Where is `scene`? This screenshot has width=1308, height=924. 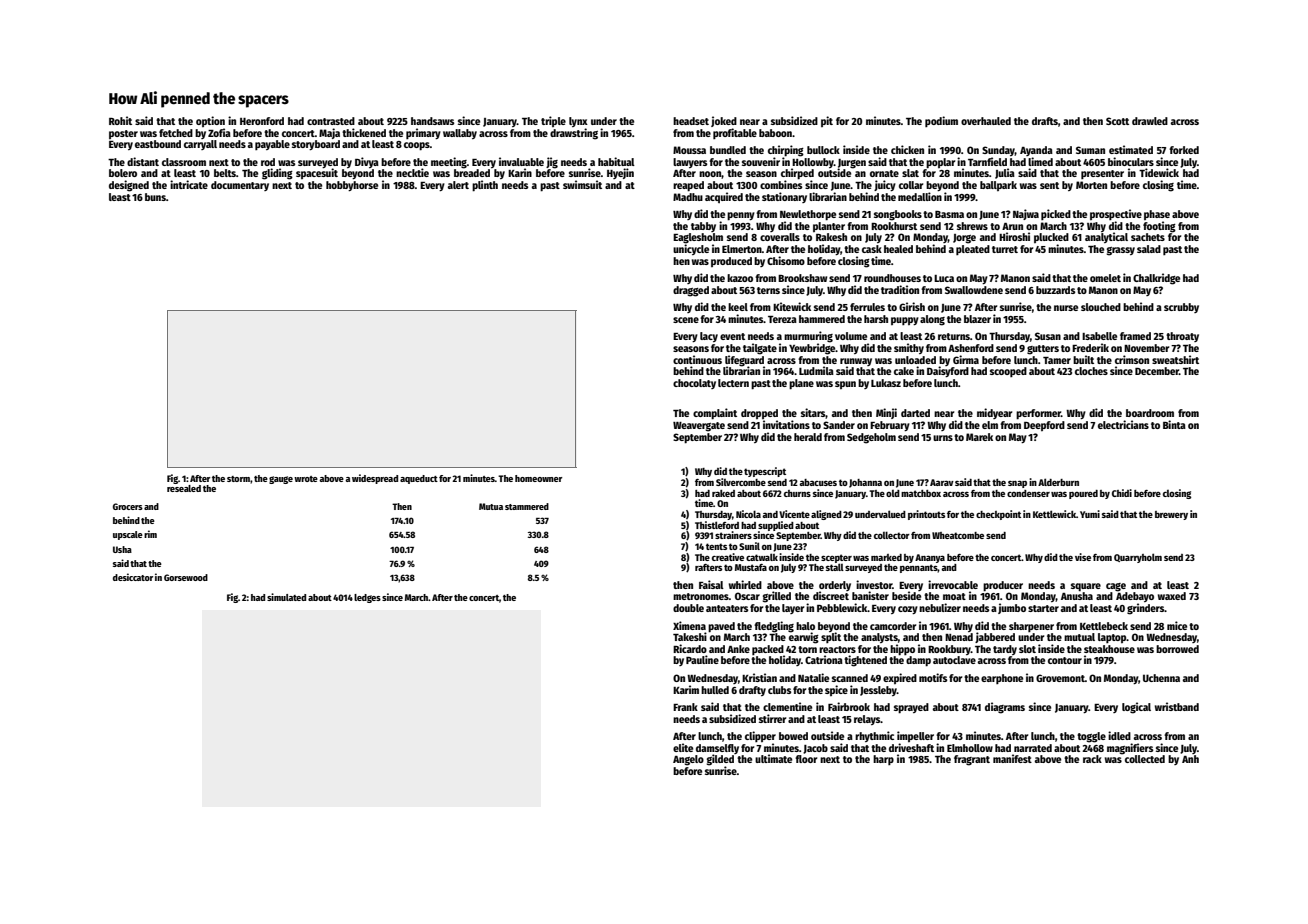 scene is located at coordinates (686, 320).
